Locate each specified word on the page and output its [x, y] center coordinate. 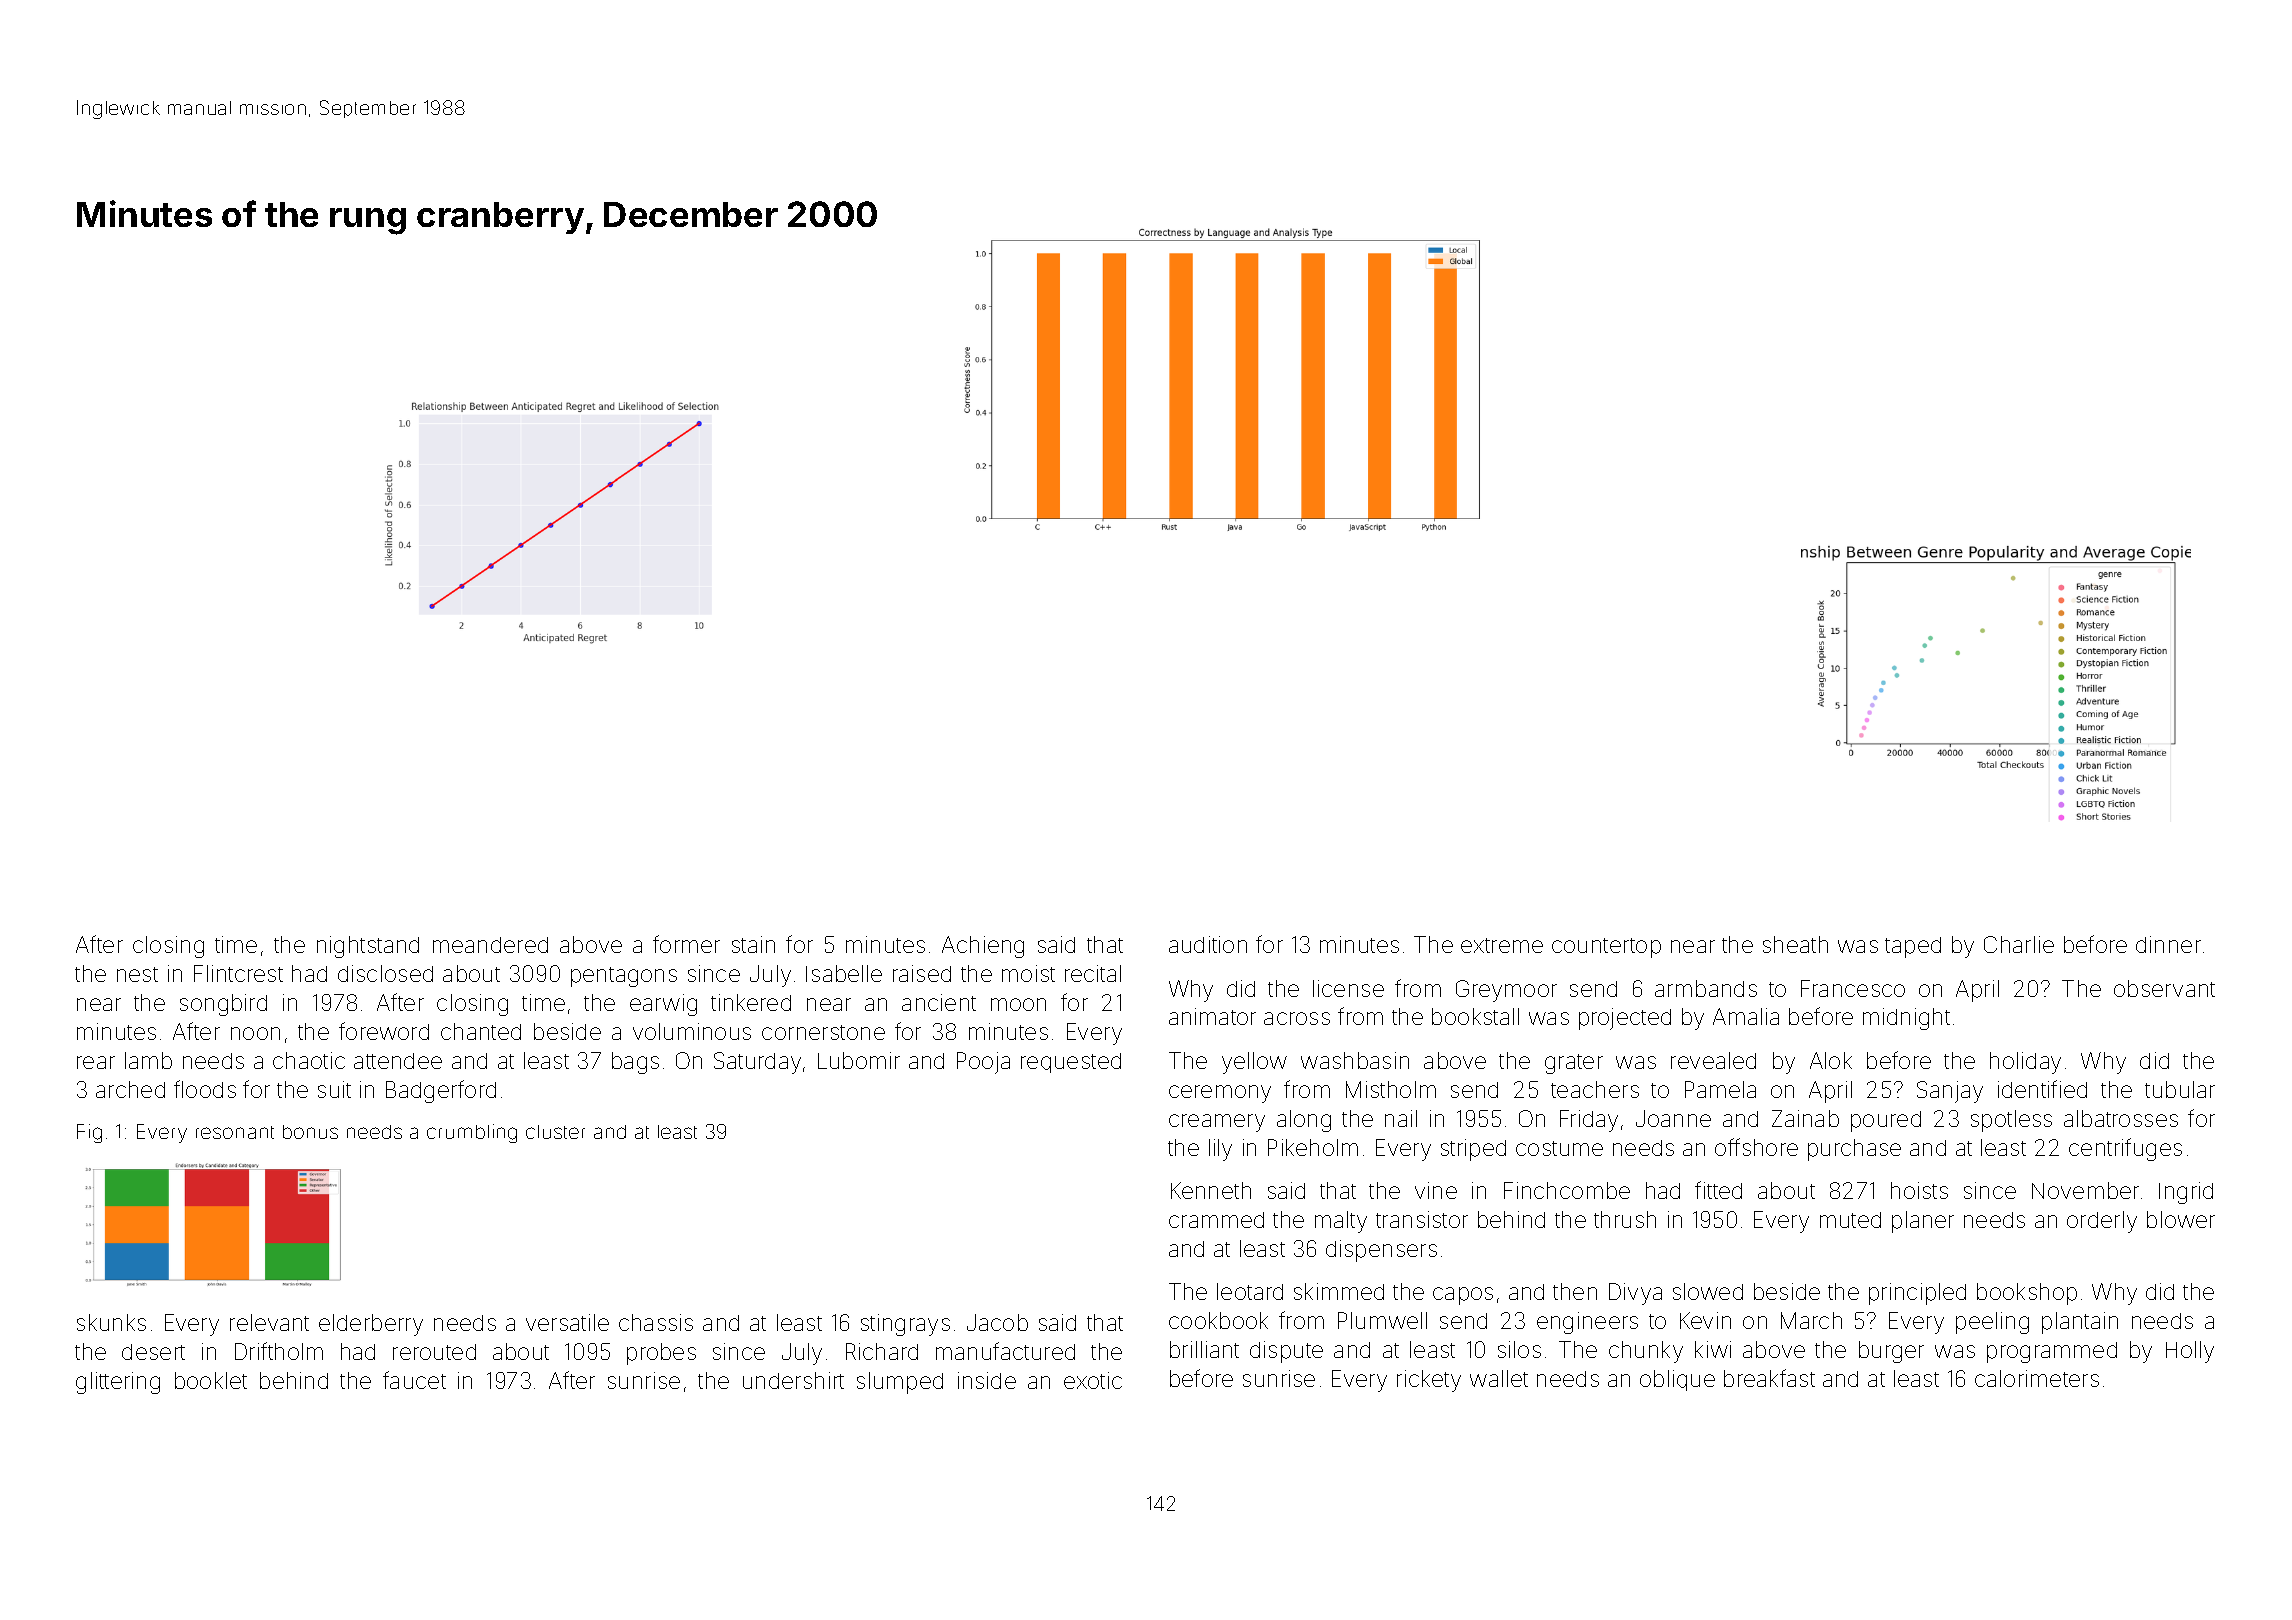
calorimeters [2037, 1378]
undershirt [793, 1380]
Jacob [997, 1322]
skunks [111, 1322]
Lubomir [859, 1060]
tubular [2180, 1089]
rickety [1429, 1381]
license [1348, 988]
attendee [398, 1061]
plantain [2080, 1323]
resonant [235, 1132]
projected [1625, 1019]
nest [137, 974]
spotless [2011, 1121]
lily [1220, 1150]
